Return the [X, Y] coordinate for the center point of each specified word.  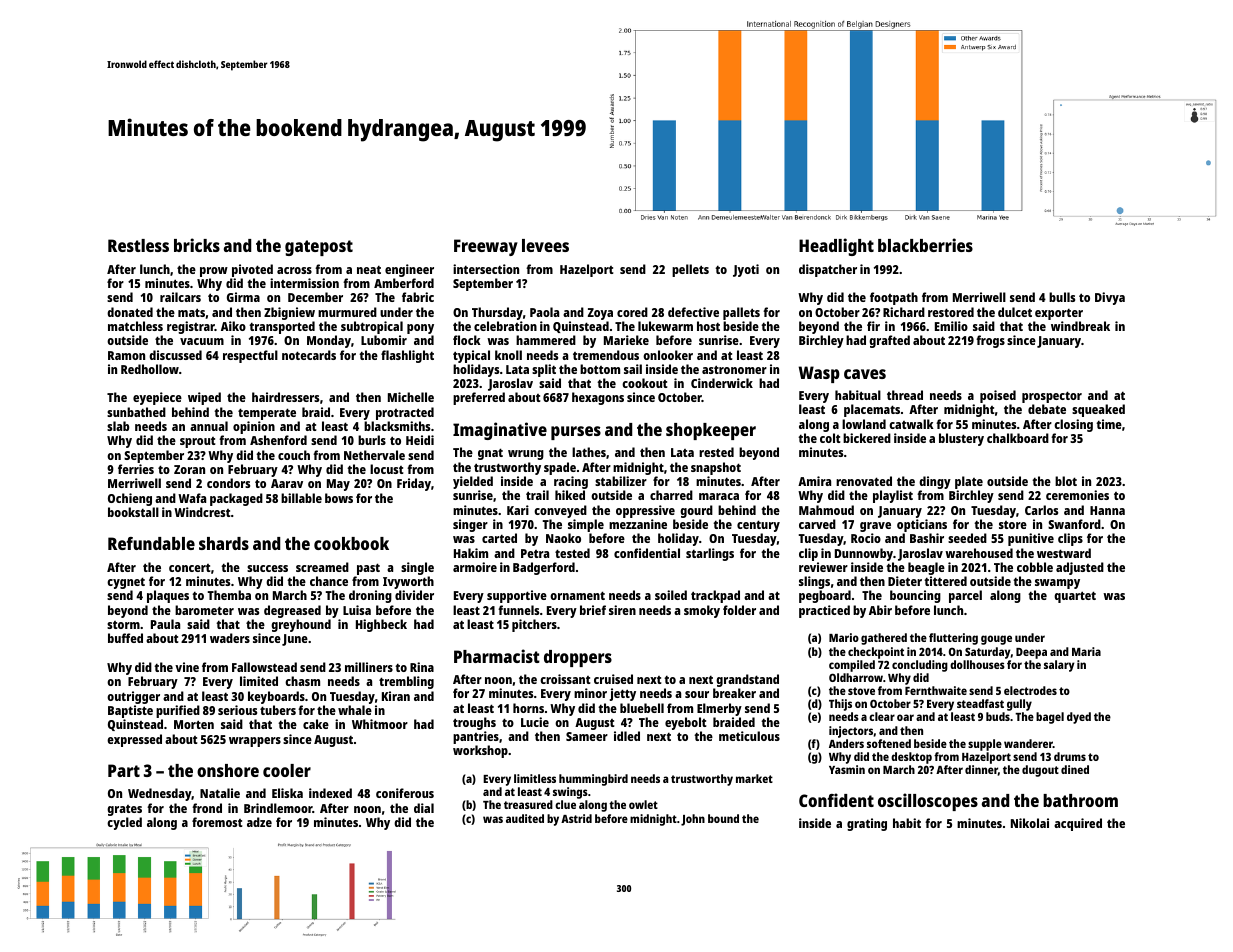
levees [545, 245]
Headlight [836, 247]
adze [259, 822]
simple [586, 525]
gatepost [319, 248]
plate [969, 482]
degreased [292, 611]
